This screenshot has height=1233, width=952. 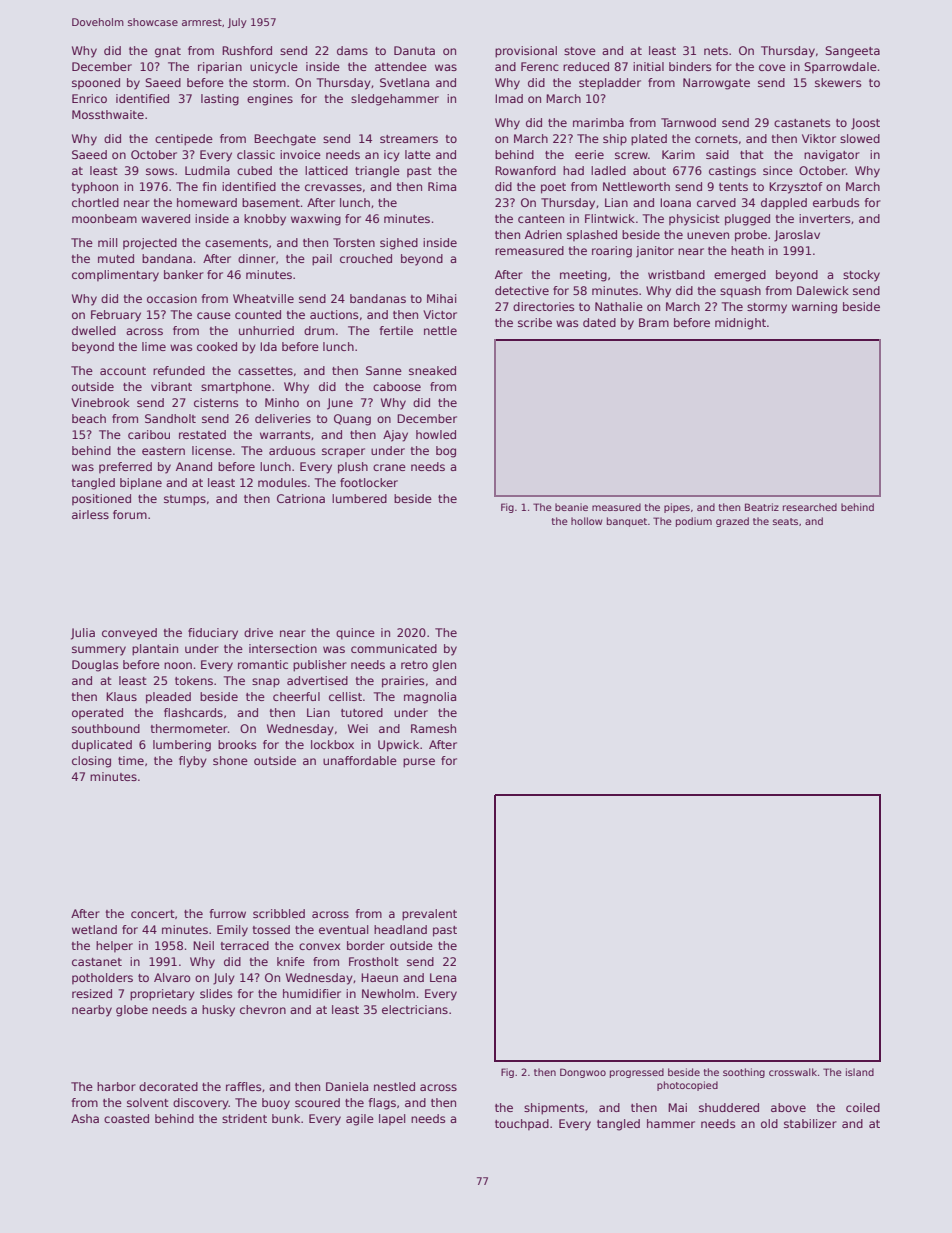 I want to click on provisional, so click(x=526, y=52).
